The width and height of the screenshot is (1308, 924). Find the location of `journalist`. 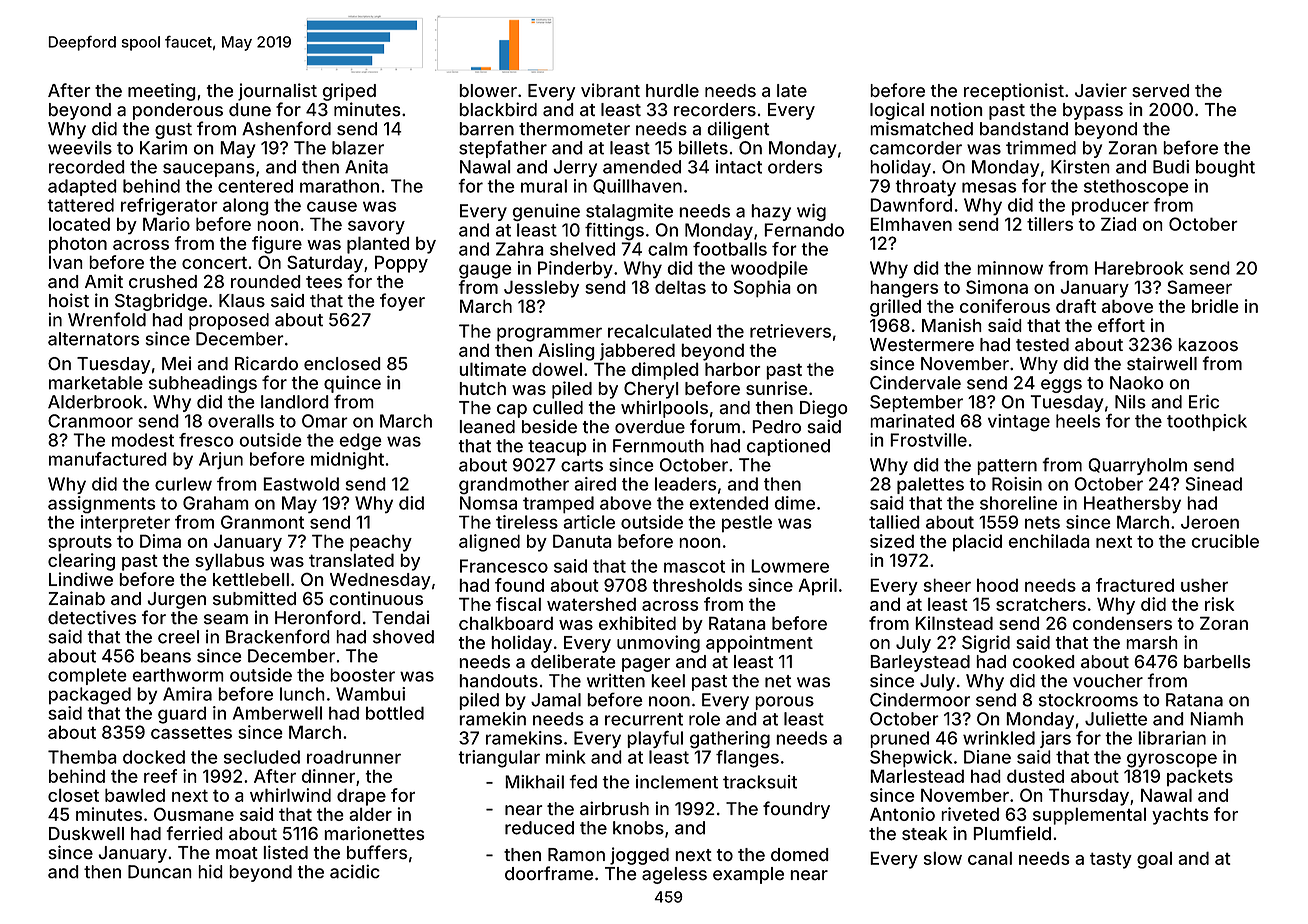

journalist is located at coordinates (277, 92).
